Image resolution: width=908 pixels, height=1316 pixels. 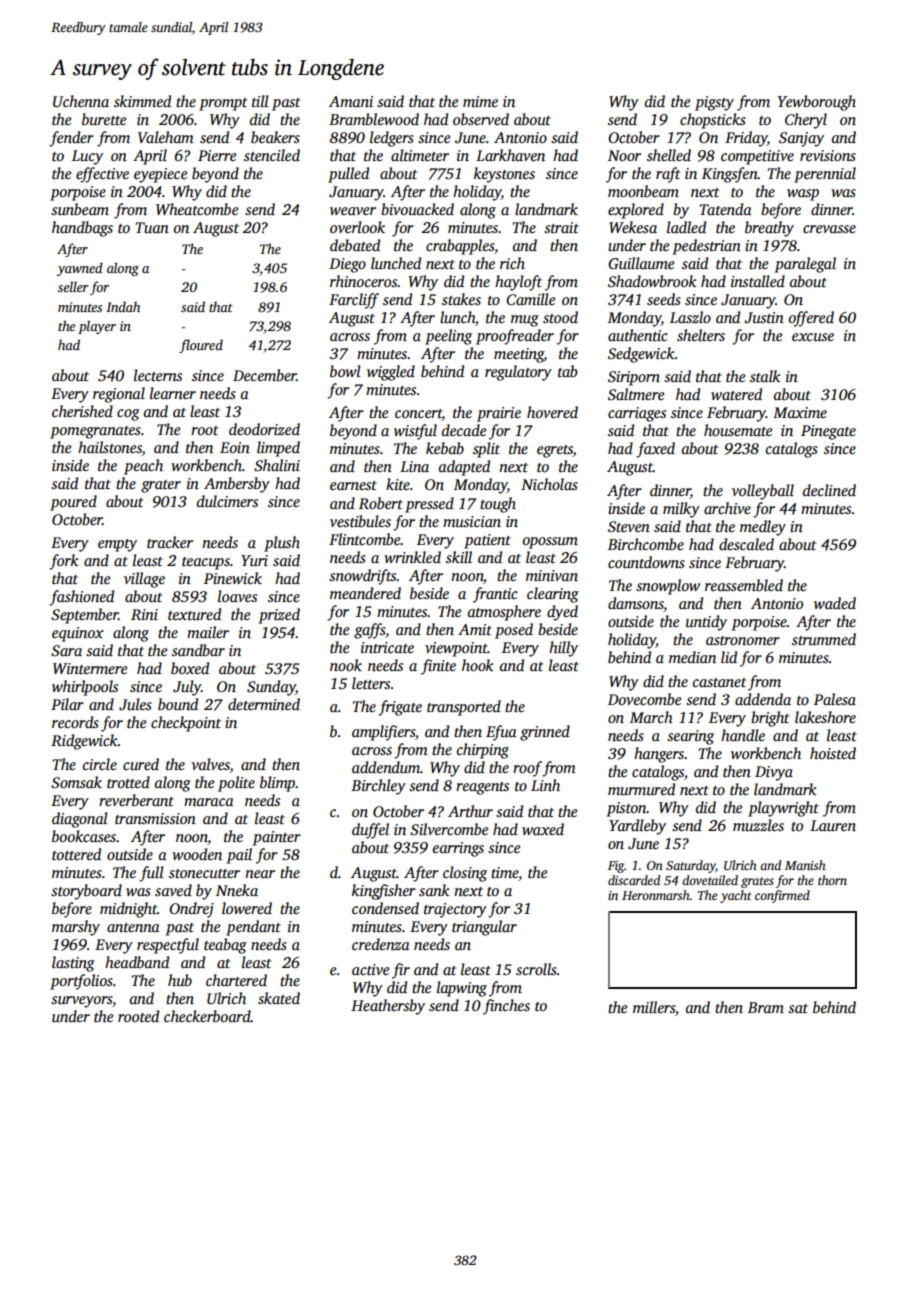 What do you see at coordinates (354, 301) in the page?
I see `Farcliff` at bounding box center [354, 301].
